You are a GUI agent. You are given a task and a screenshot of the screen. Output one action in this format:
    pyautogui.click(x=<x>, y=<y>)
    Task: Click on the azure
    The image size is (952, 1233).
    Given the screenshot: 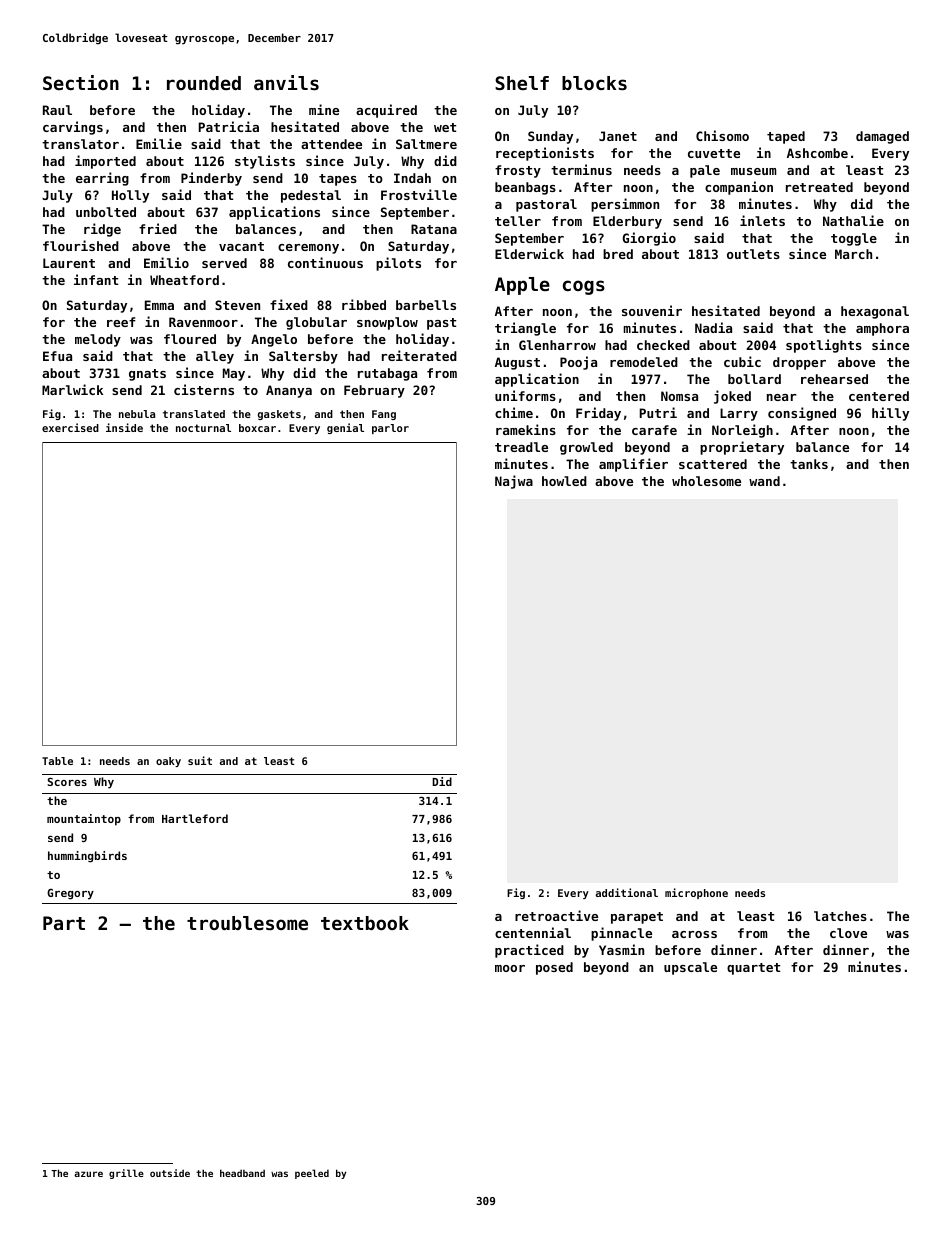 What is the action you would take?
    pyautogui.click(x=88, y=1174)
